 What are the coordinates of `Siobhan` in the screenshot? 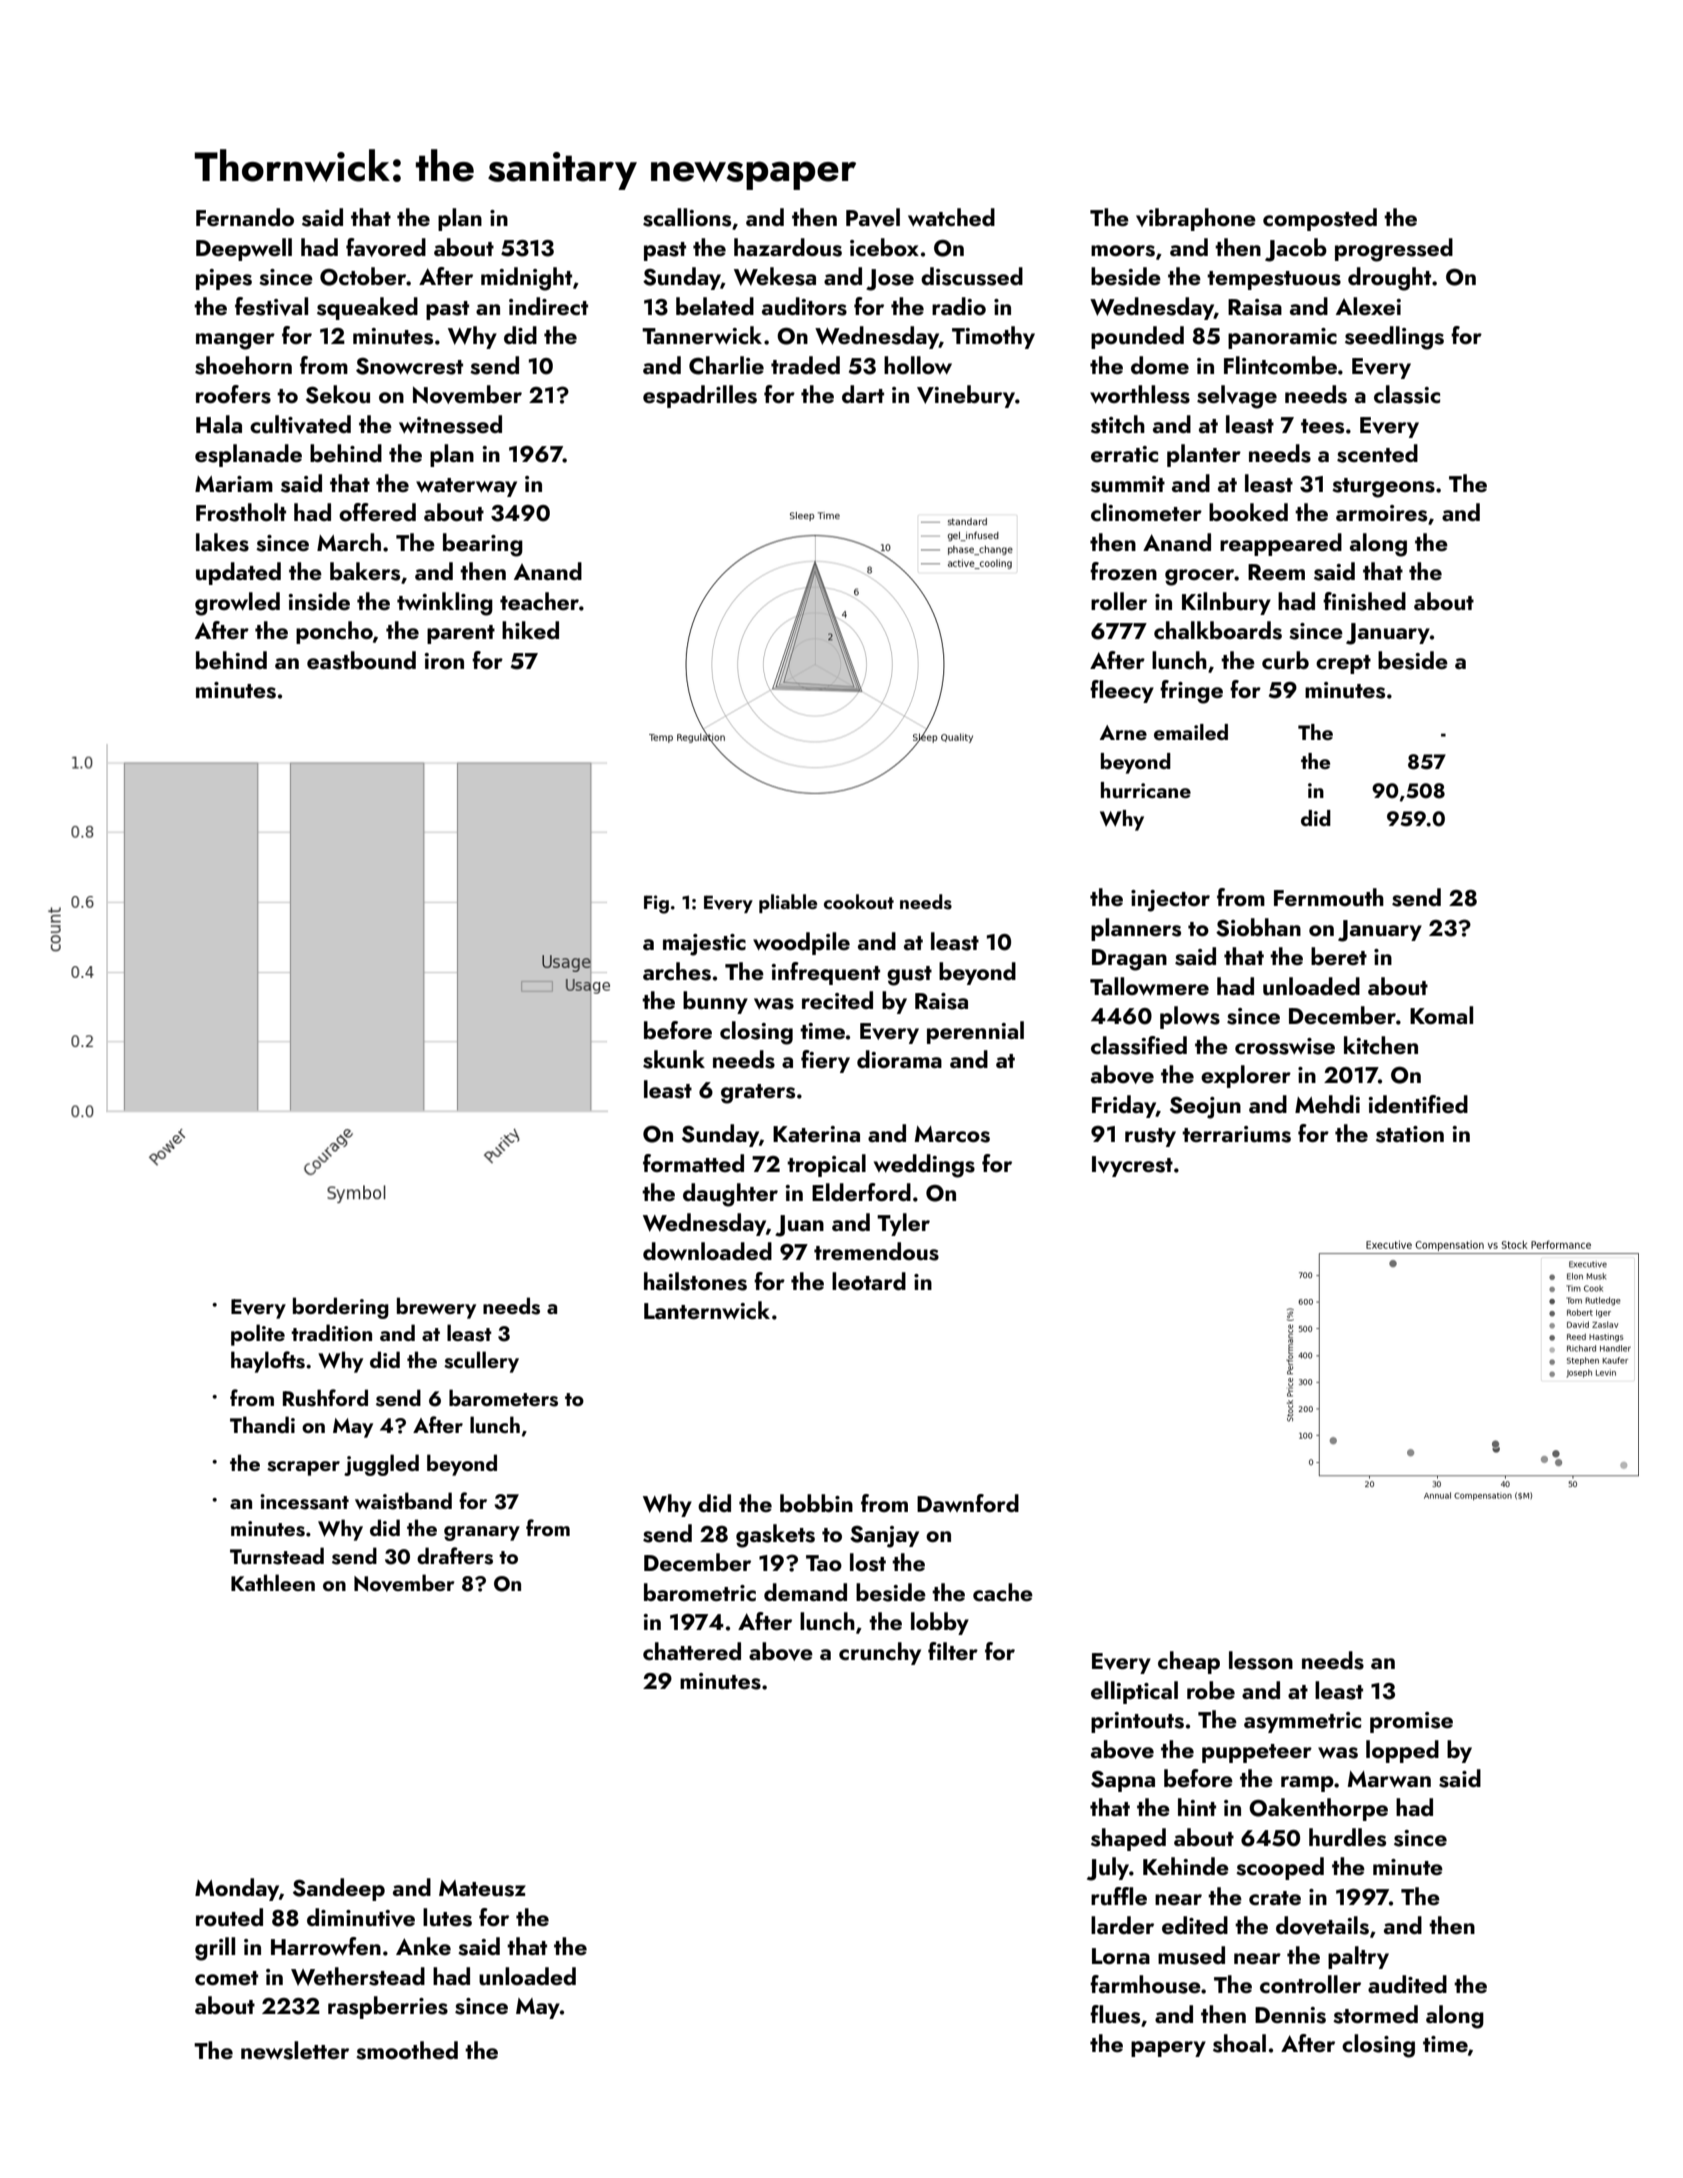 It's located at (1258, 927).
